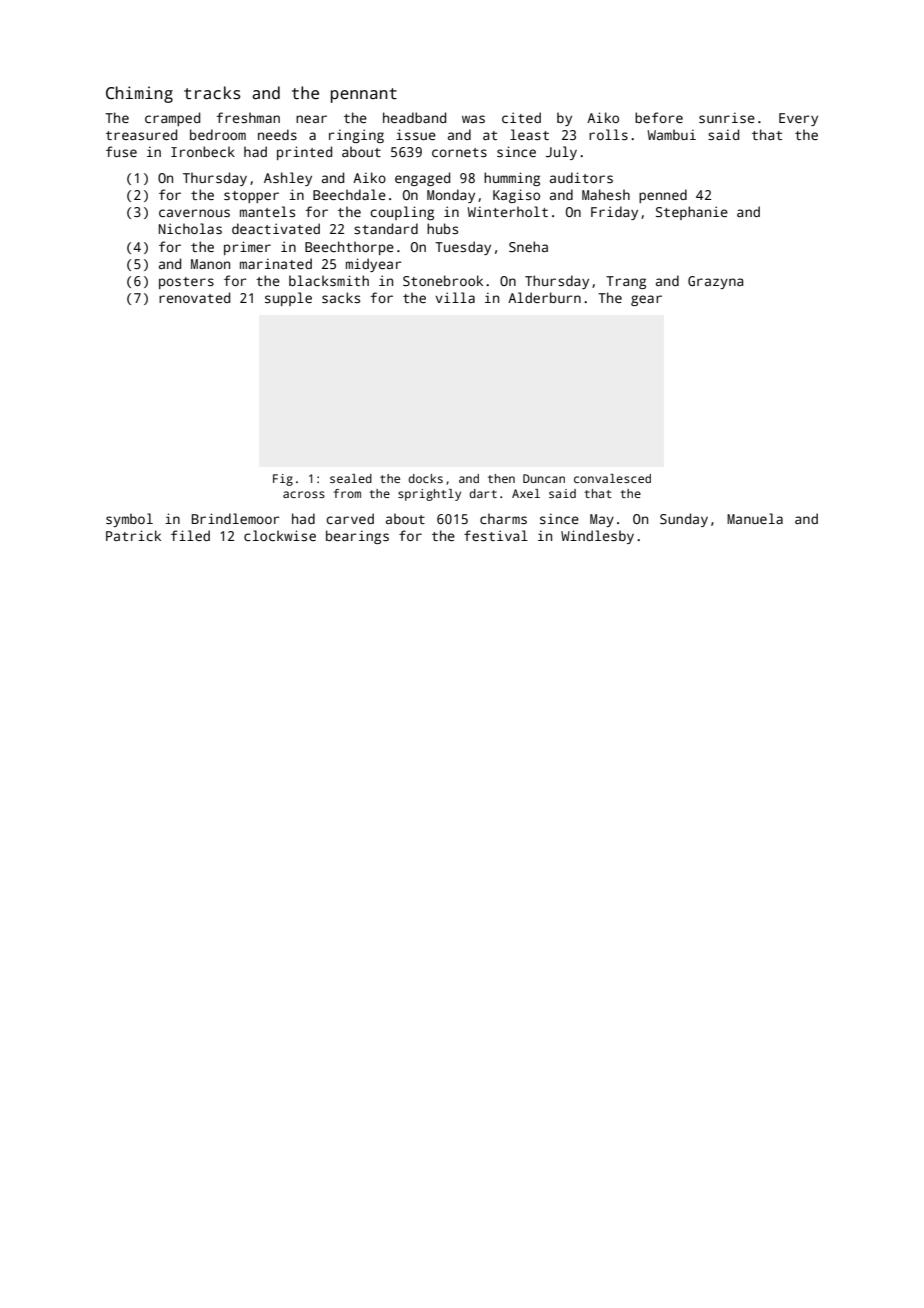 Image resolution: width=924 pixels, height=1308 pixels. Describe the element at coordinates (671, 134) in the screenshot. I see `Wambui` at that location.
